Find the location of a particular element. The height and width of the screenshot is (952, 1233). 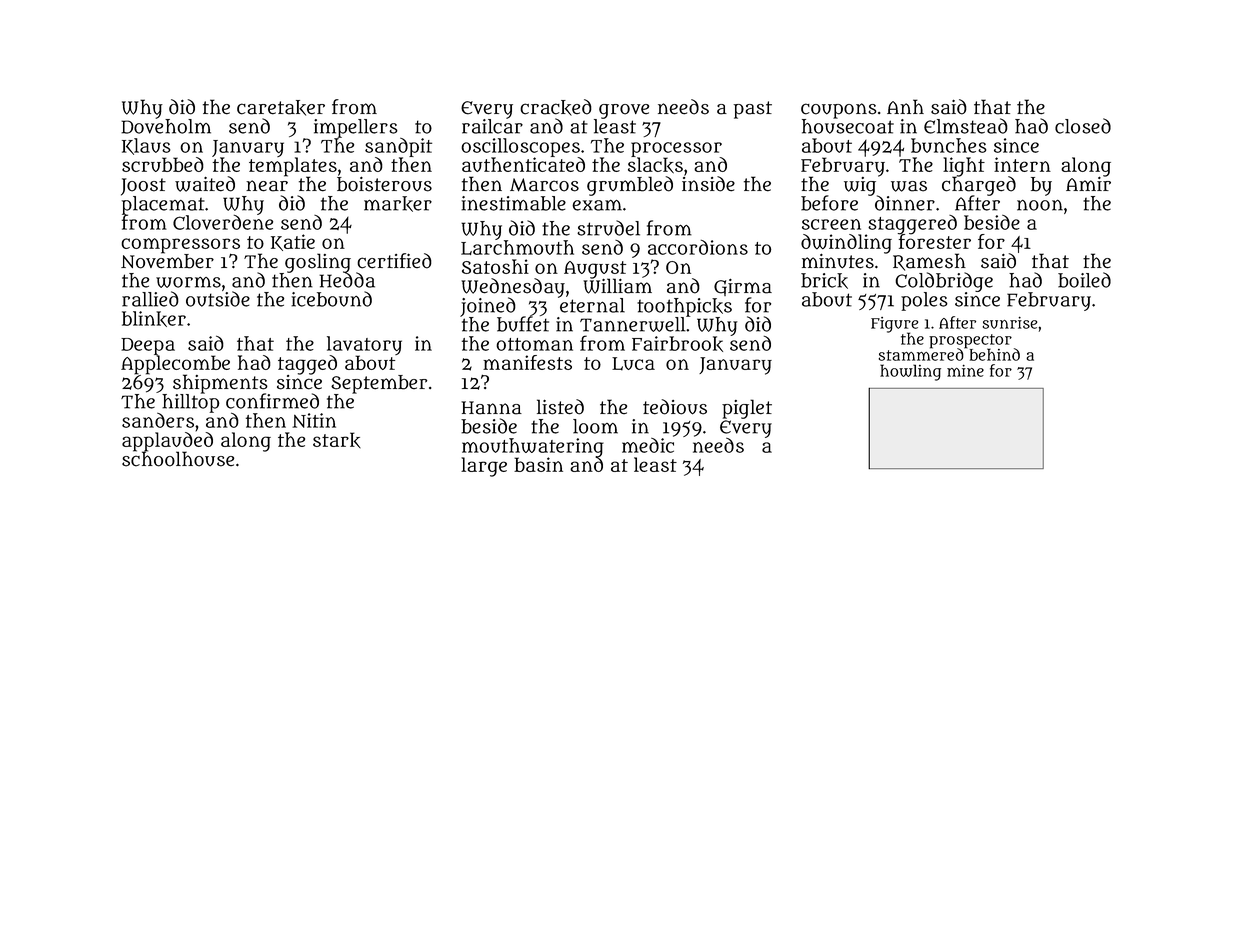

templates is located at coordinates (293, 167).
